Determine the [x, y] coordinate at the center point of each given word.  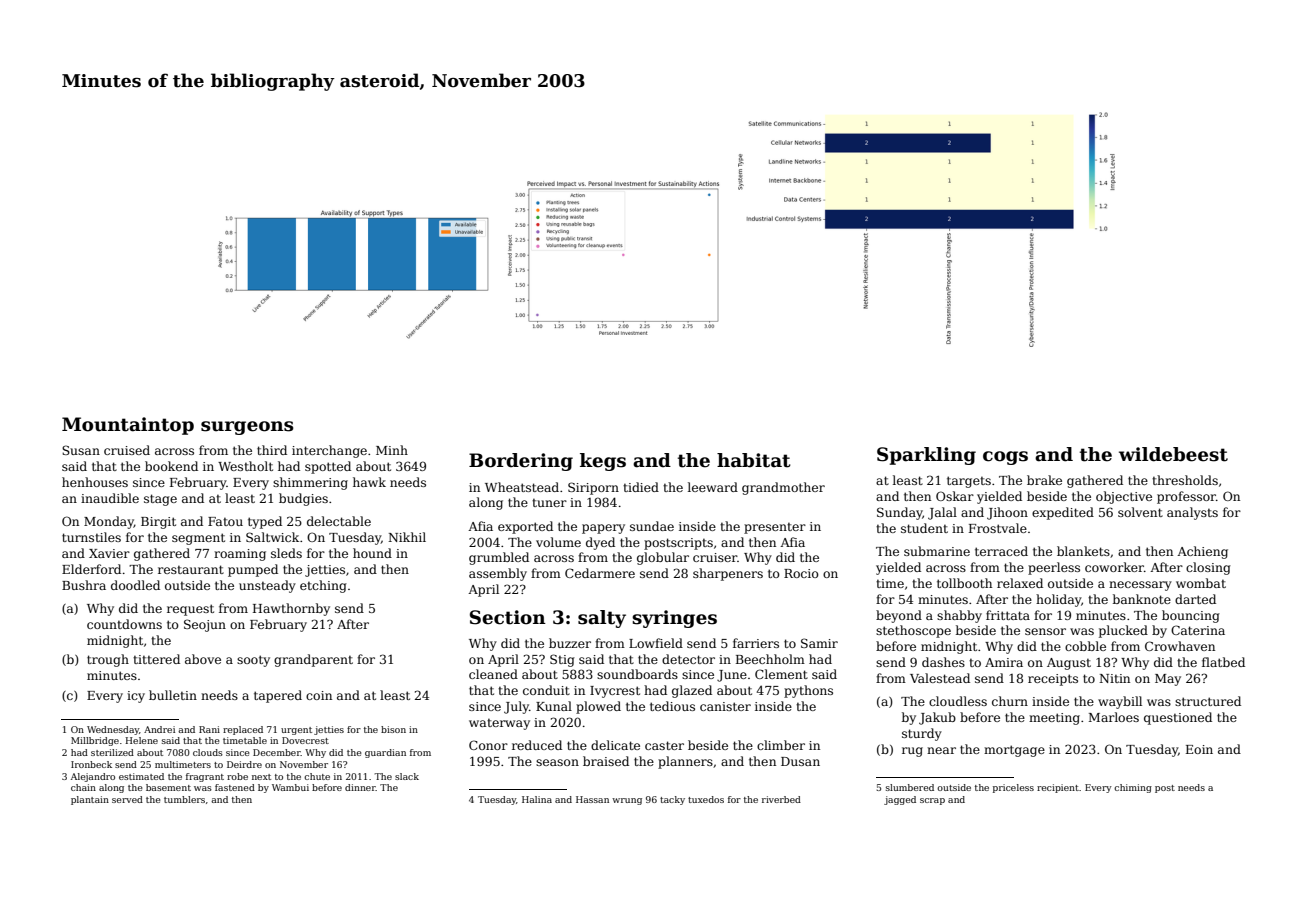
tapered [278, 696]
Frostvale [998, 528]
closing [1208, 568]
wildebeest [1173, 454]
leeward [713, 487]
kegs [603, 462]
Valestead [940, 678]
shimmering [310, 483]
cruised [127, 450]
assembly [498, 574]
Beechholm [770, 659]
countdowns [124, 624]
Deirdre [244, 764]
